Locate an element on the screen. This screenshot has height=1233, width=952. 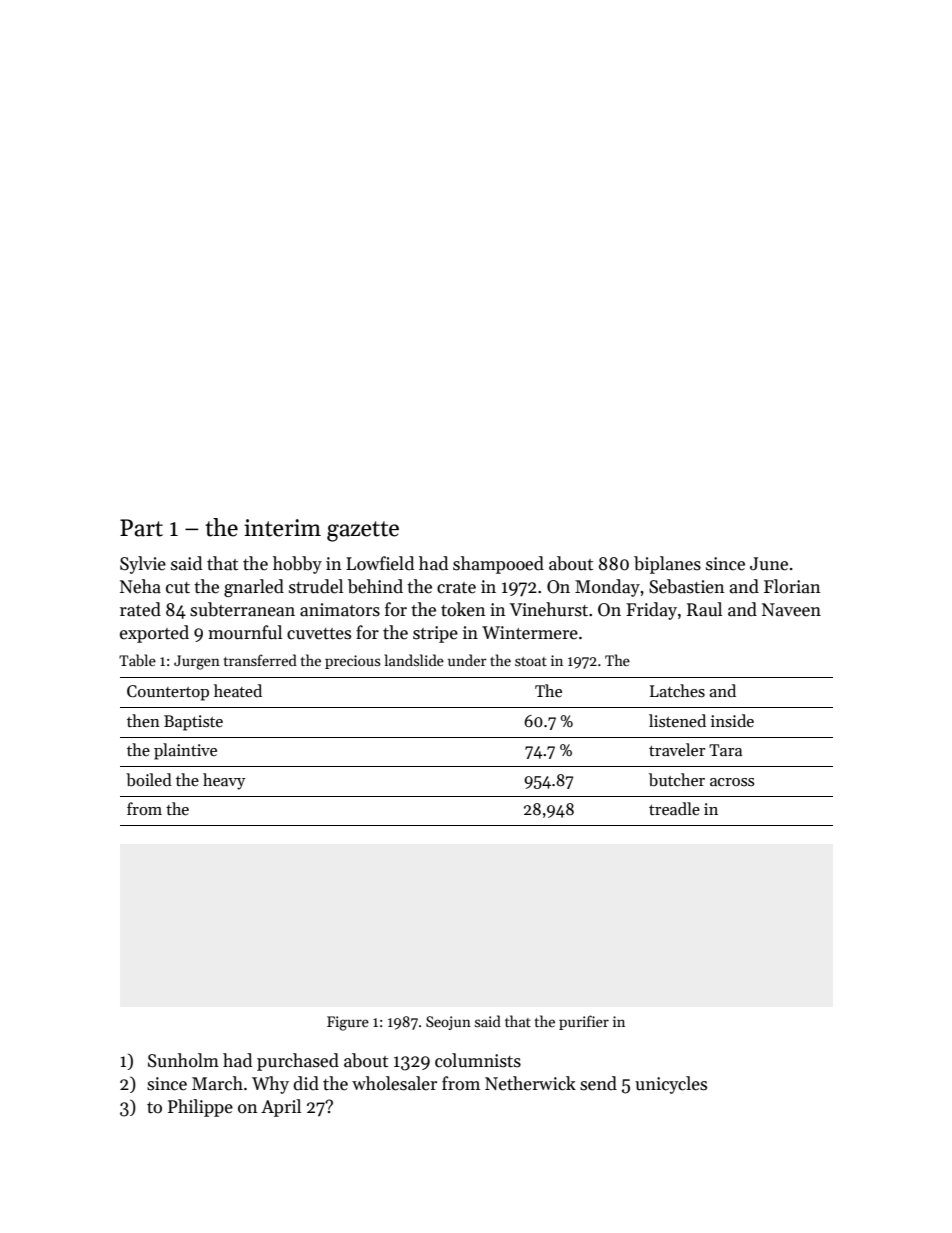
heavy is located at coordinates (224, 781).
